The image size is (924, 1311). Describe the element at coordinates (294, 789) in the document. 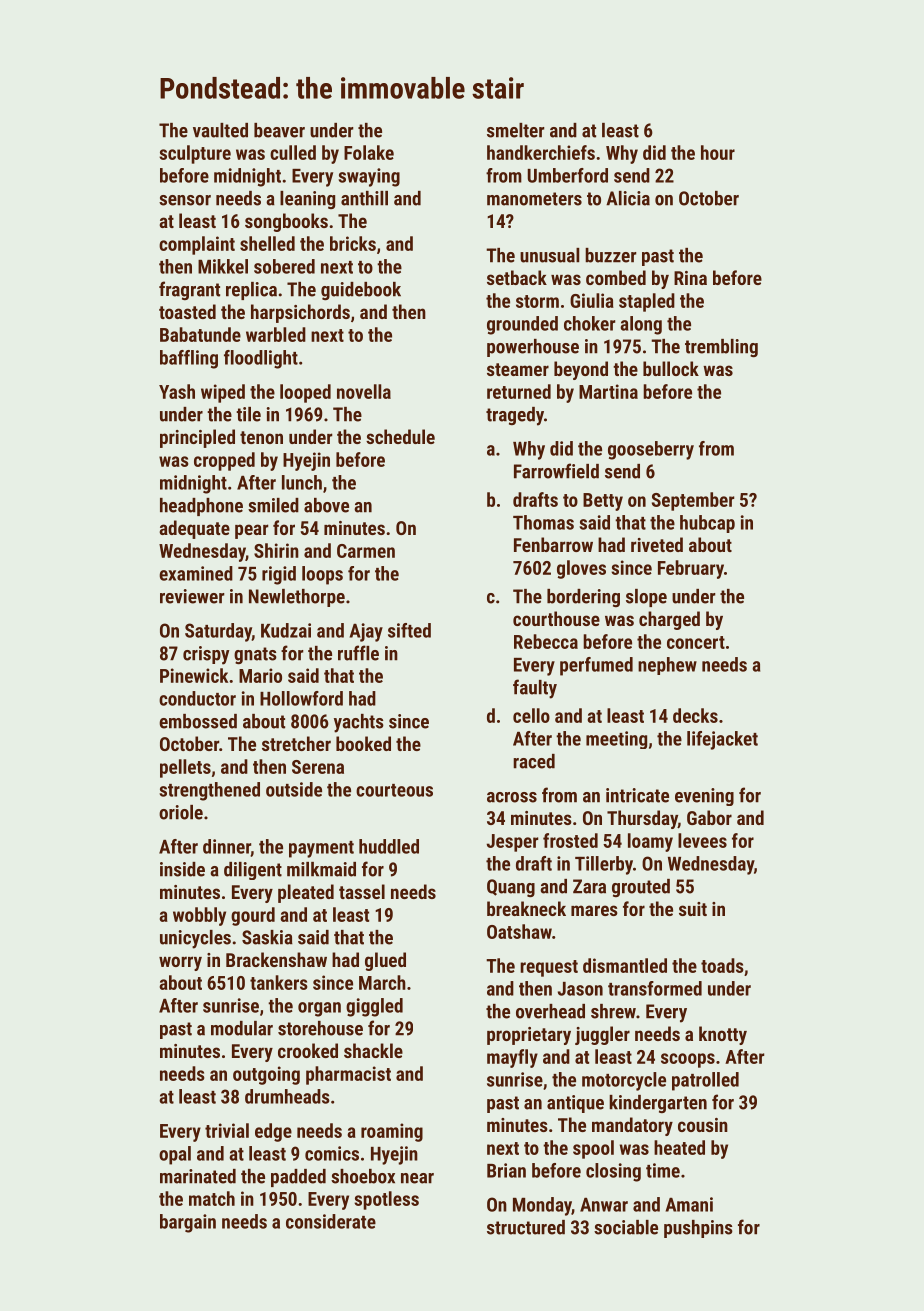

I see `outside` at that location.
